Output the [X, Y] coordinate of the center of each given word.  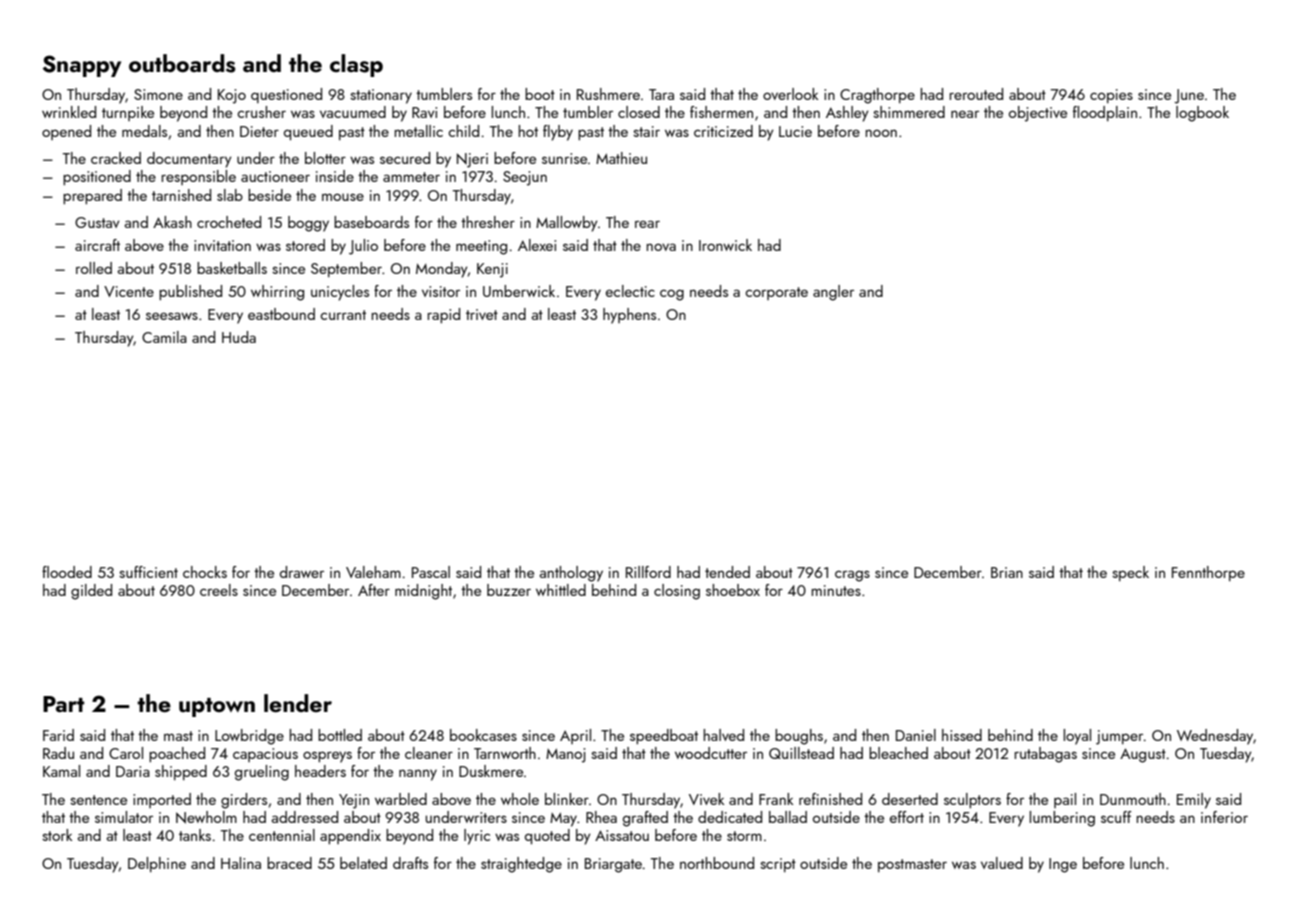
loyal [1077, 737]
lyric [477, 837]
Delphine [157, 864]
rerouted [976, 94]
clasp [356, 65]
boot [540, 94]
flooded [67, 572]
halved [723, 735]
